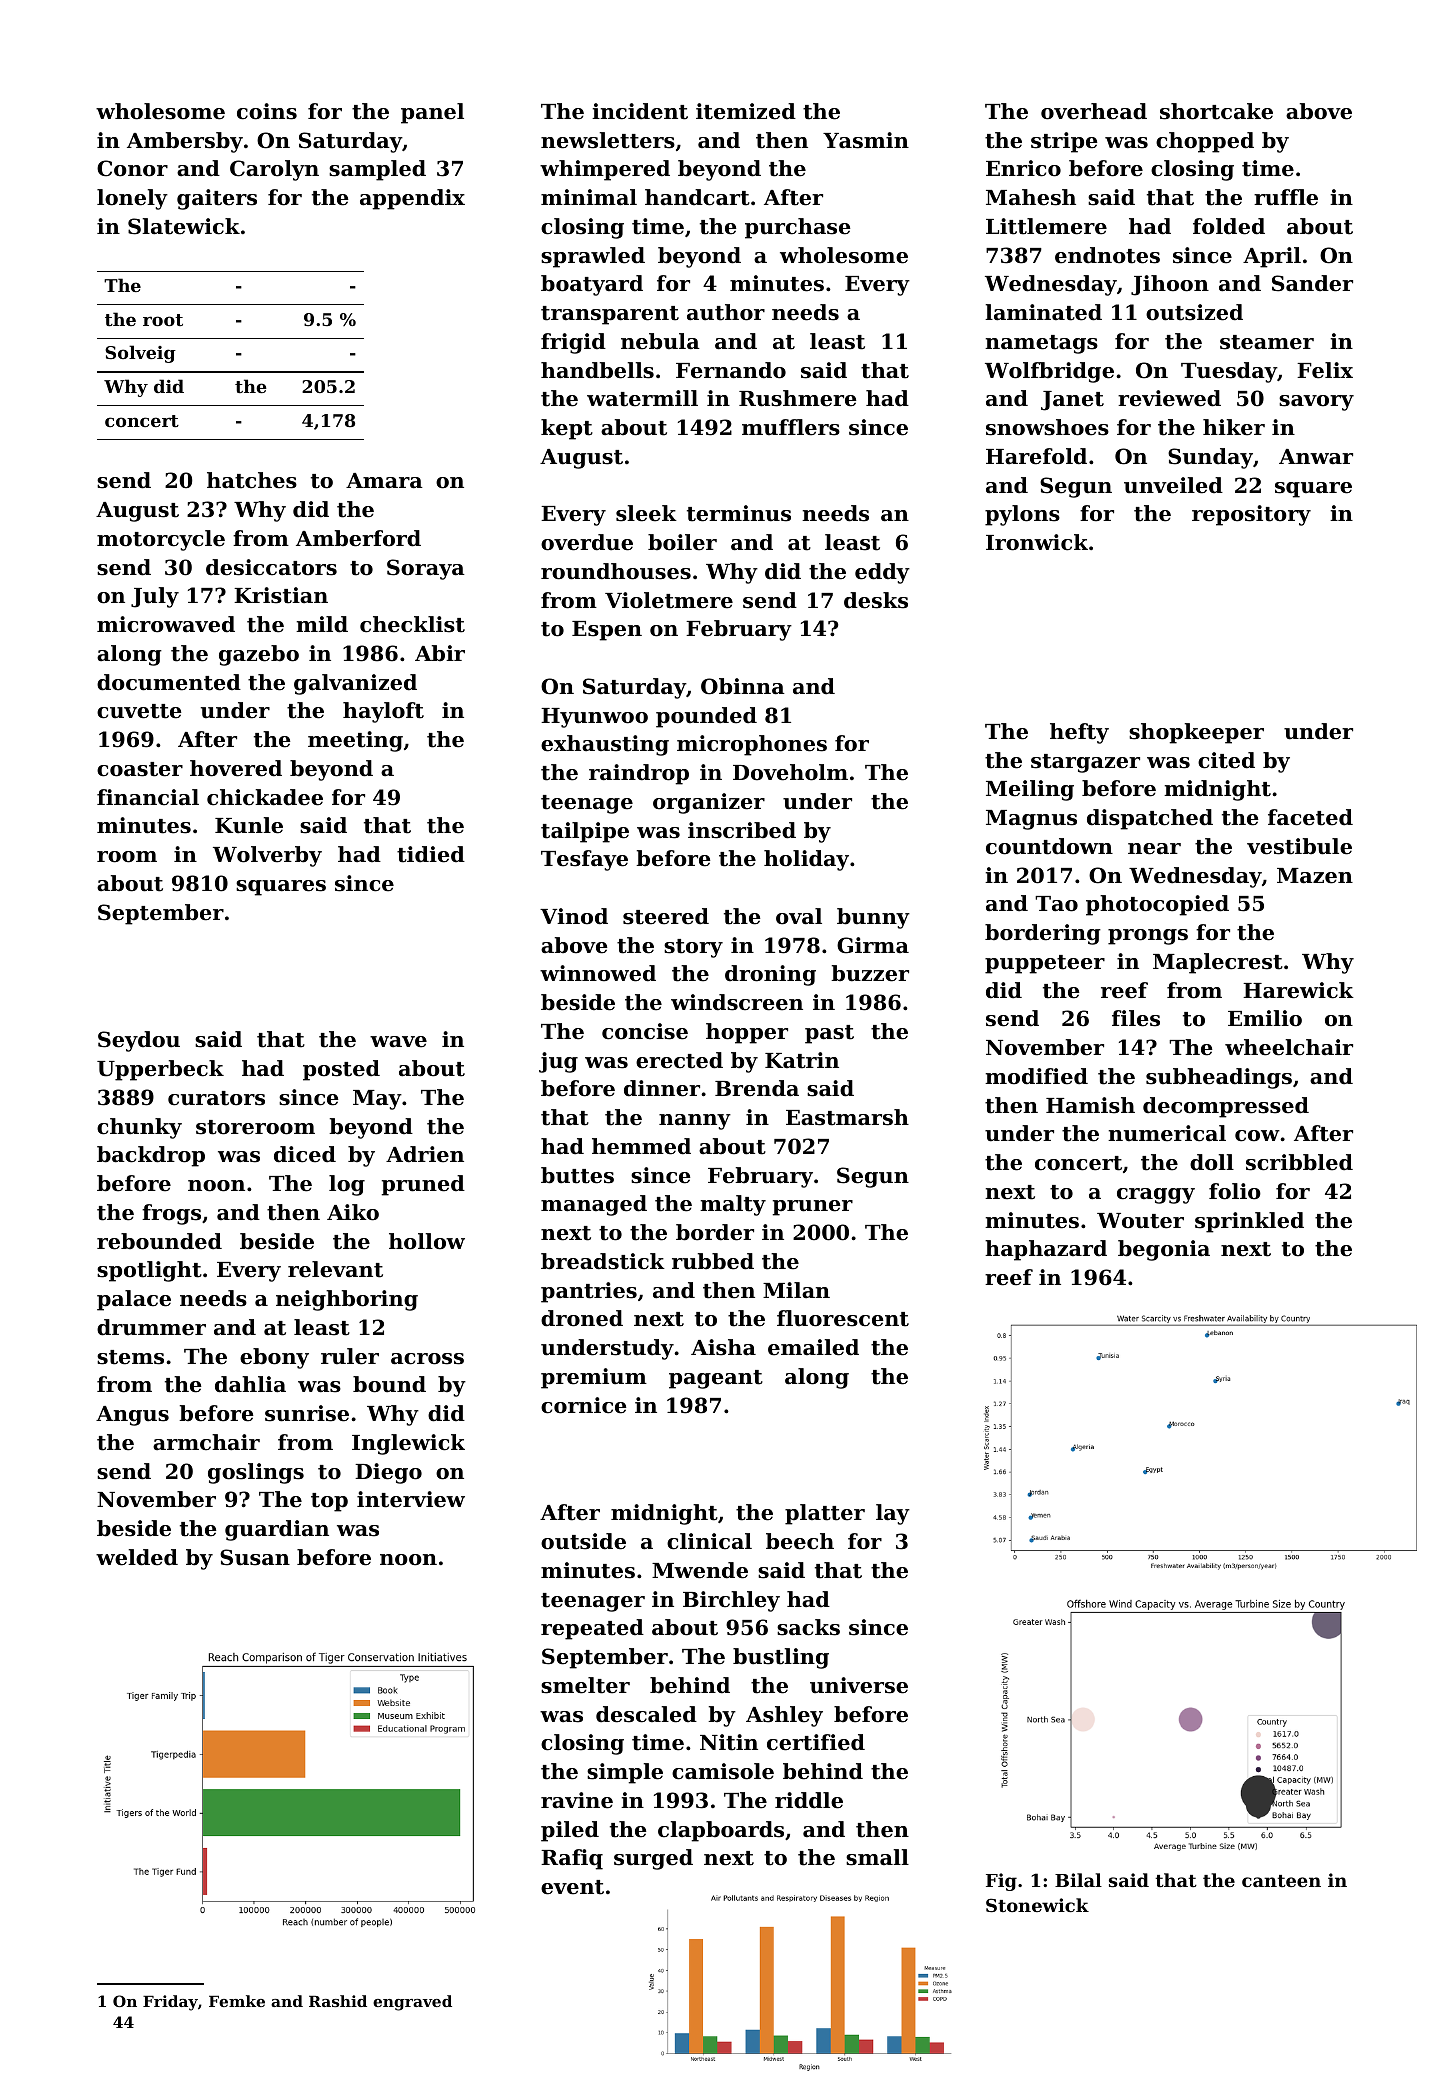 This page has width=1450, height=2100. Describe the element at coordinates (697, 197) in the page. I see `handcart` at that location.
